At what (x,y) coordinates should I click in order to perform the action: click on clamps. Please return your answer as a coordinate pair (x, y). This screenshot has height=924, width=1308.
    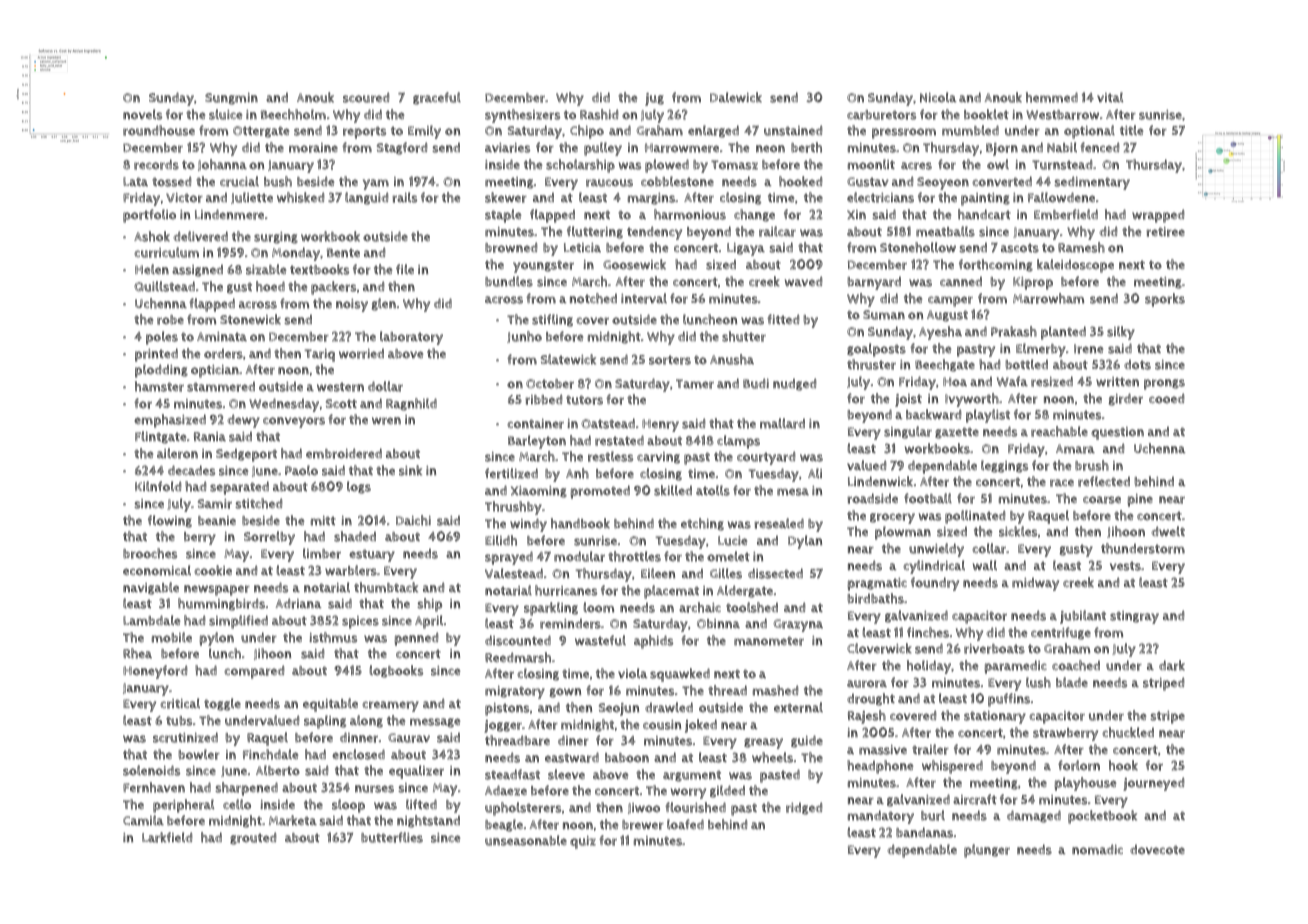
    Looking at the image, I should click on (738, 442).
